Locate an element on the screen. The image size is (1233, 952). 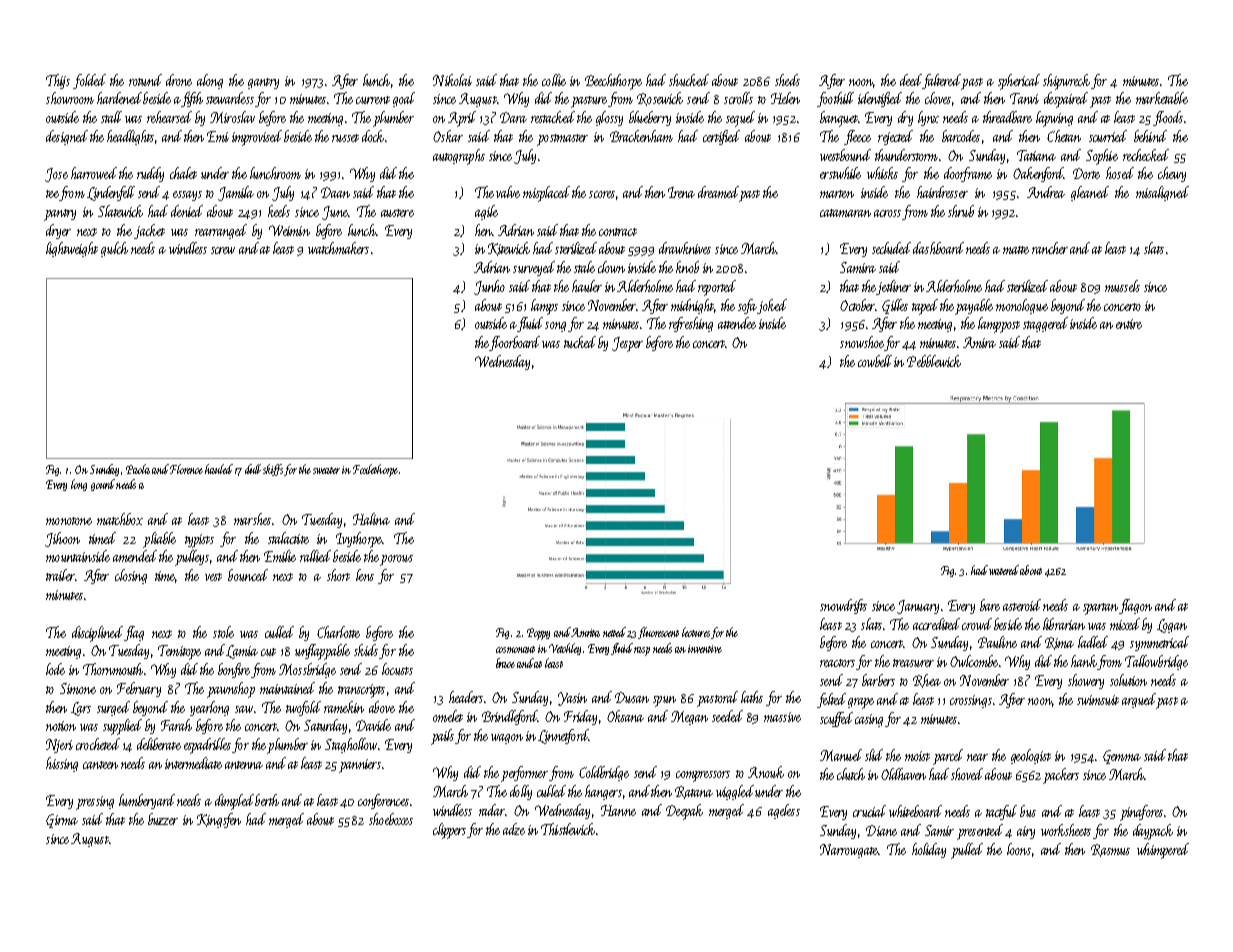
rechecked is located at coordinates (1146, 155).
